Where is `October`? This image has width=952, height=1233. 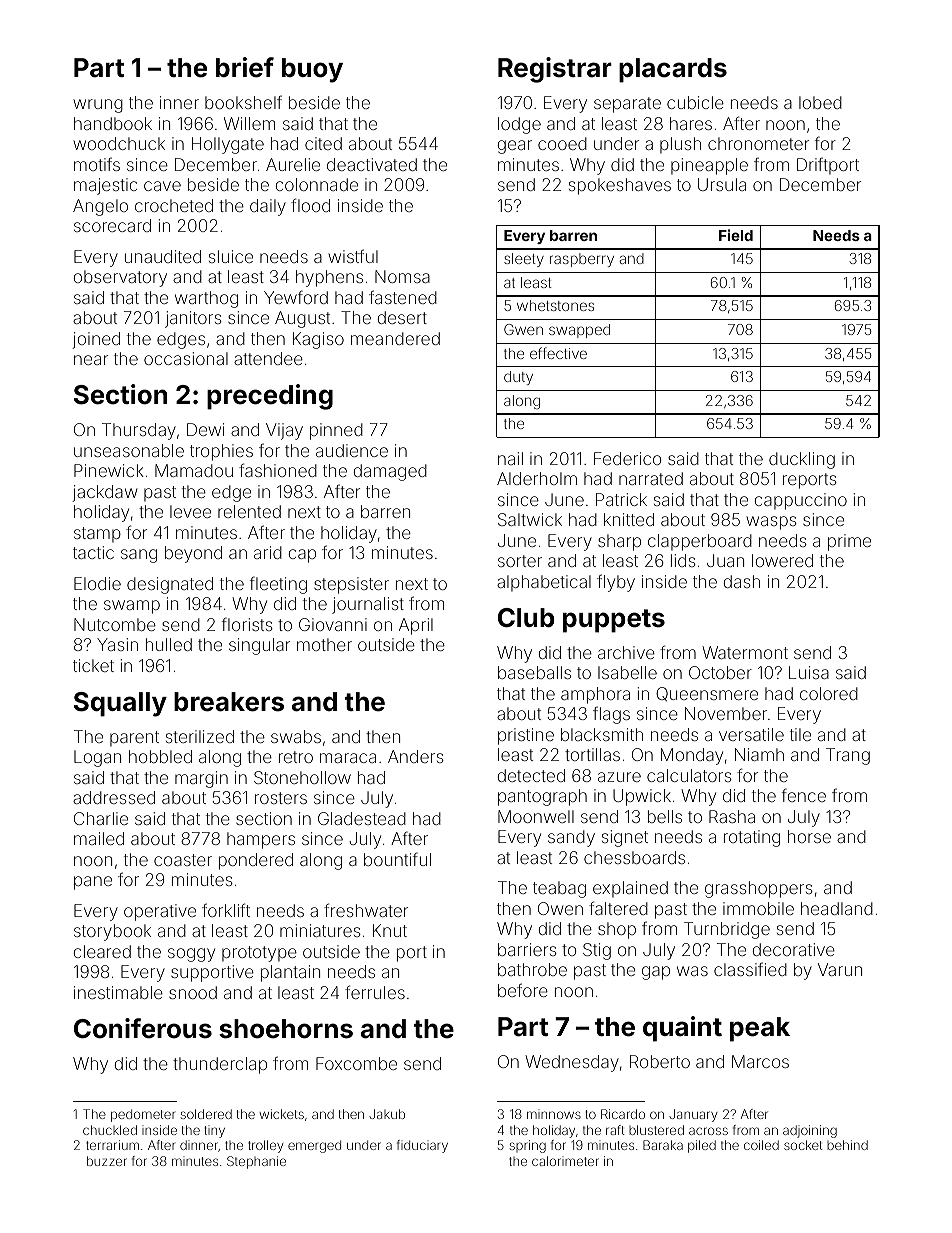
October is located at coordinates (720, 672).
